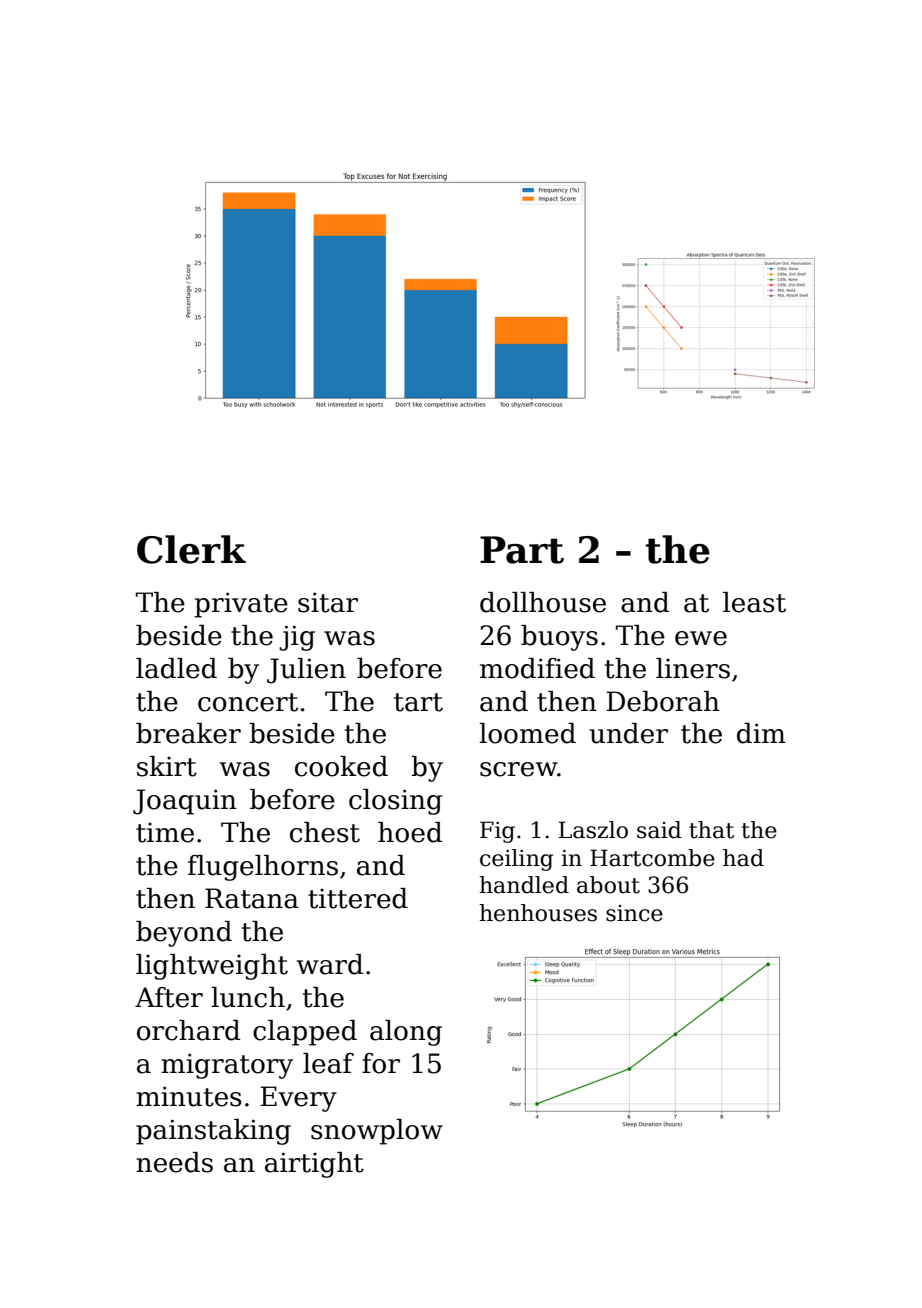 The image size is (922, 1308). What do you see at coordinates (754, 602) in the screenshot?
I see `least` at bounding box center [754, 602].
